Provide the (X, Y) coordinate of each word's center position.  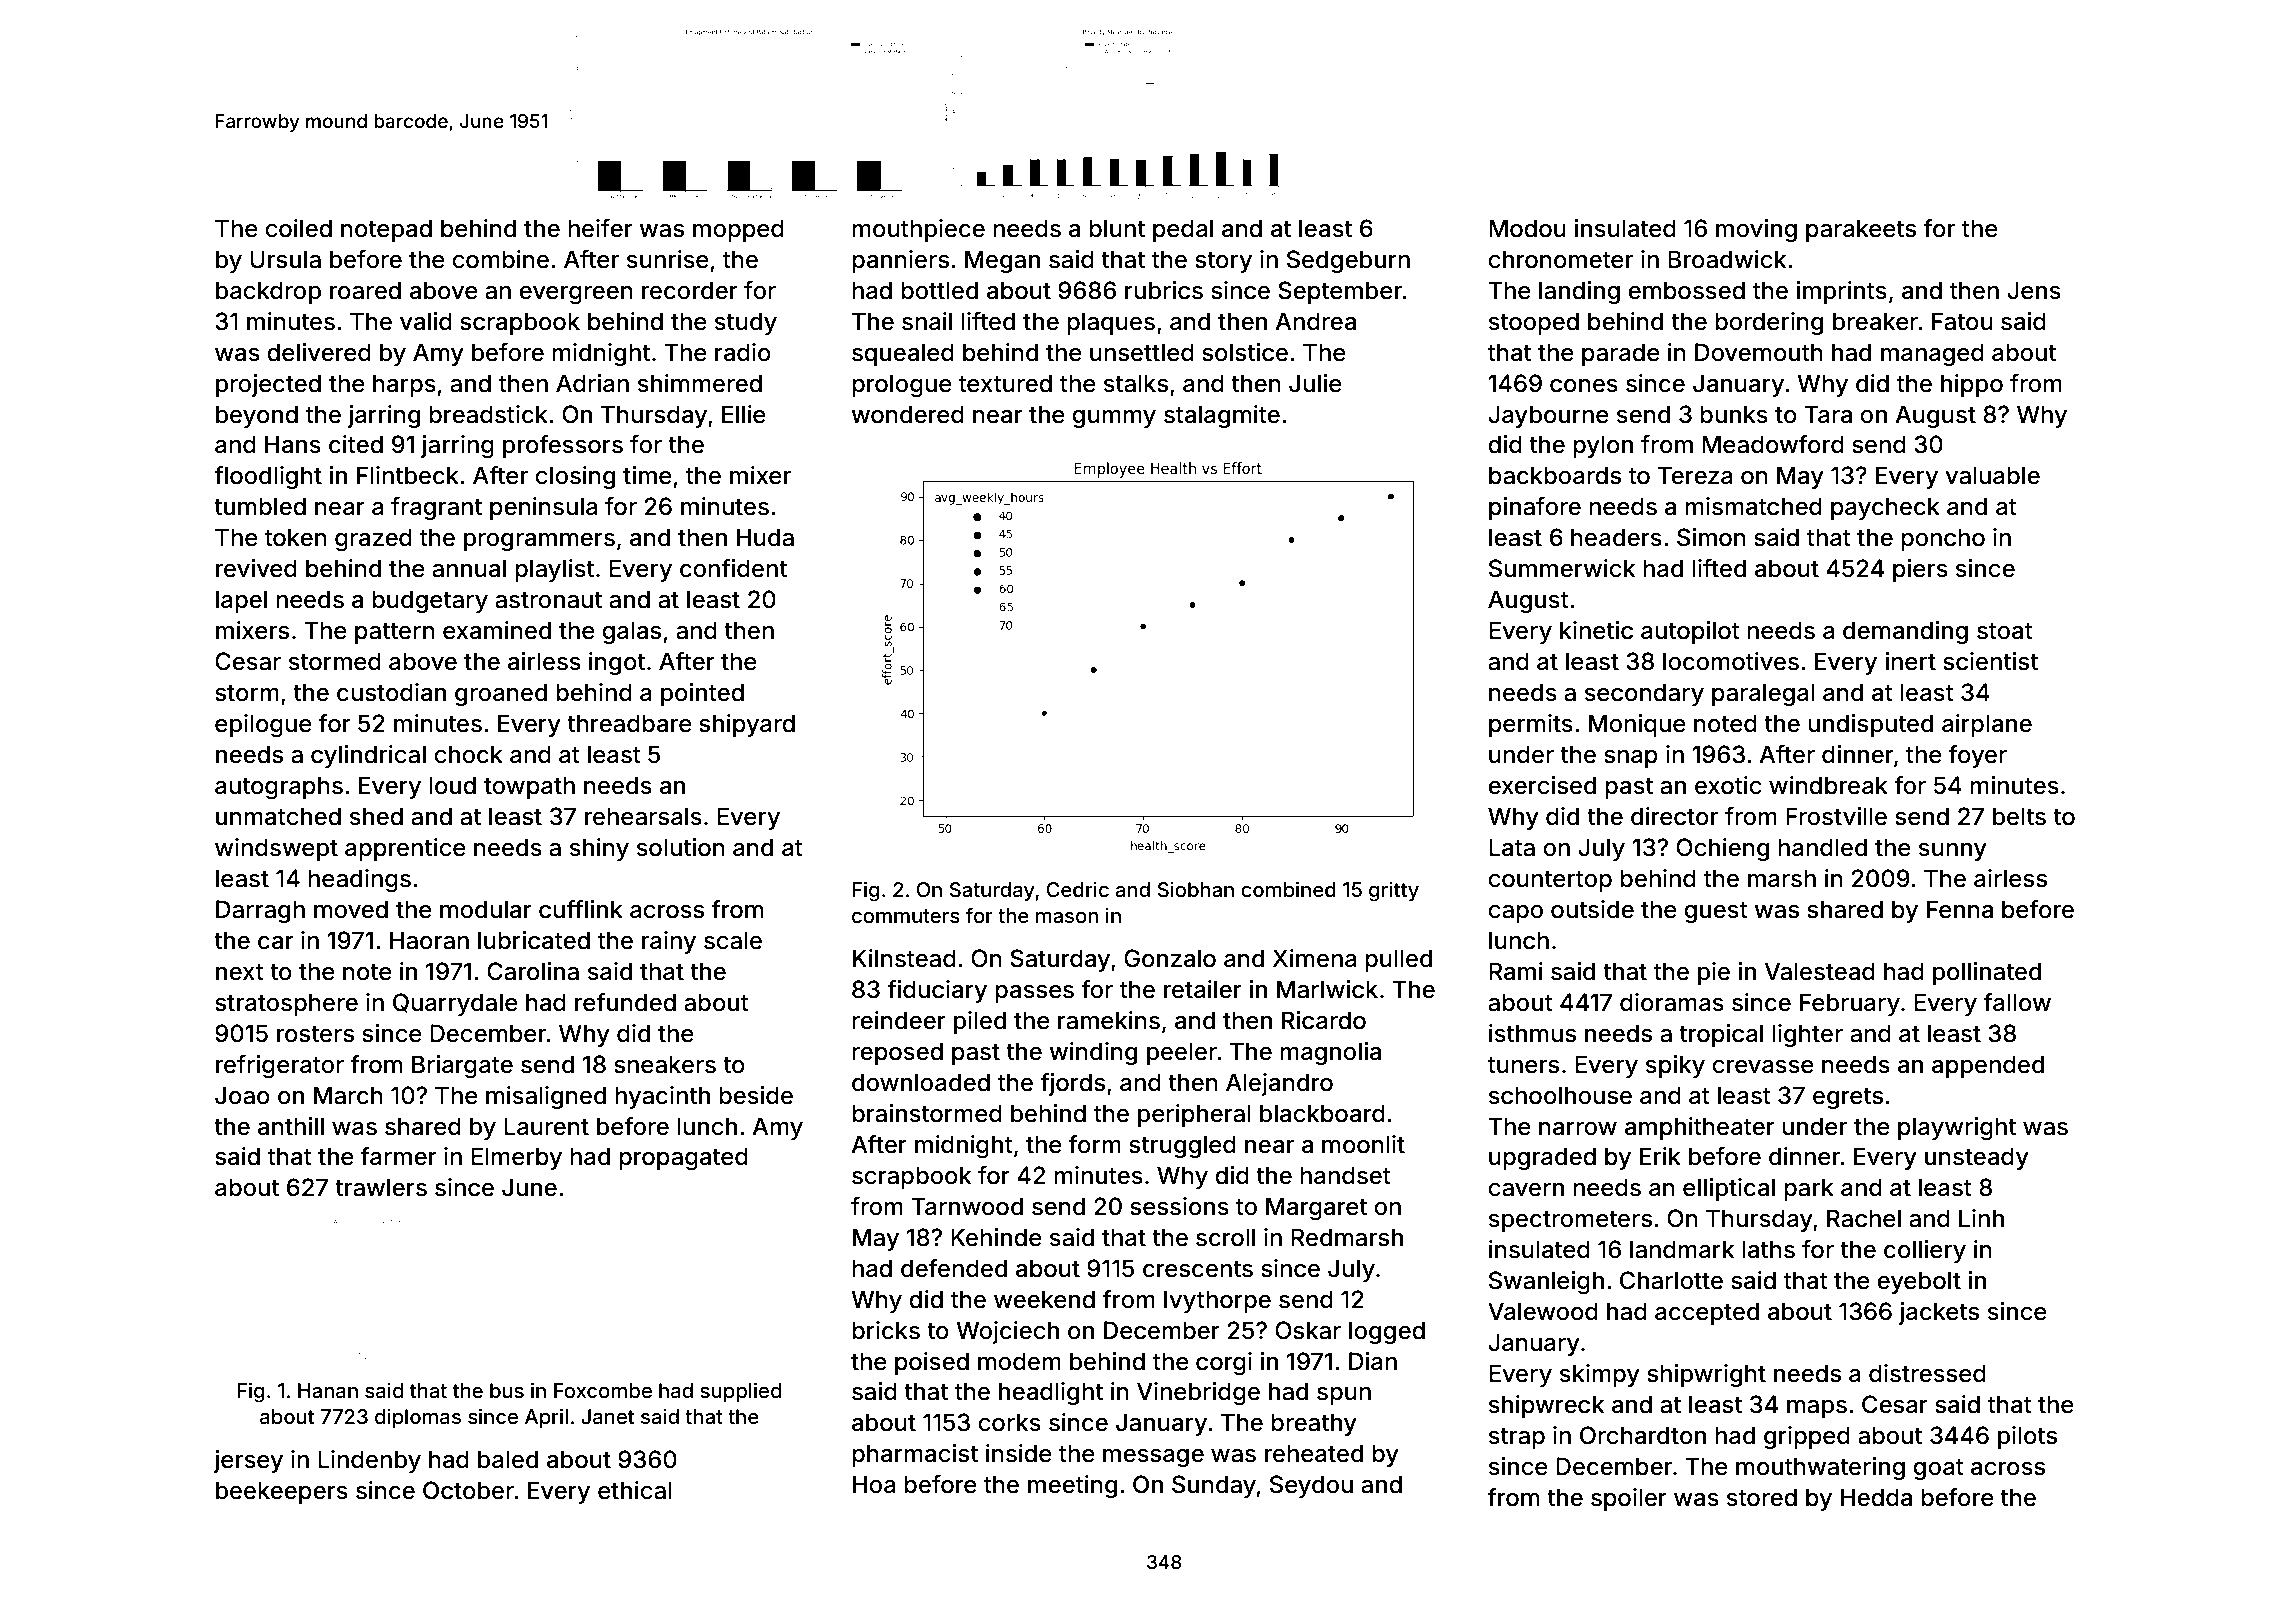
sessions (1179, 1206)
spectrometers (1570, 1221)
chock (468, 754)
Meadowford (1773, 444)
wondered (907, 414)
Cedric (1077, 889)
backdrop (268, 292)
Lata (1512, 847)
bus (507, 1390)
